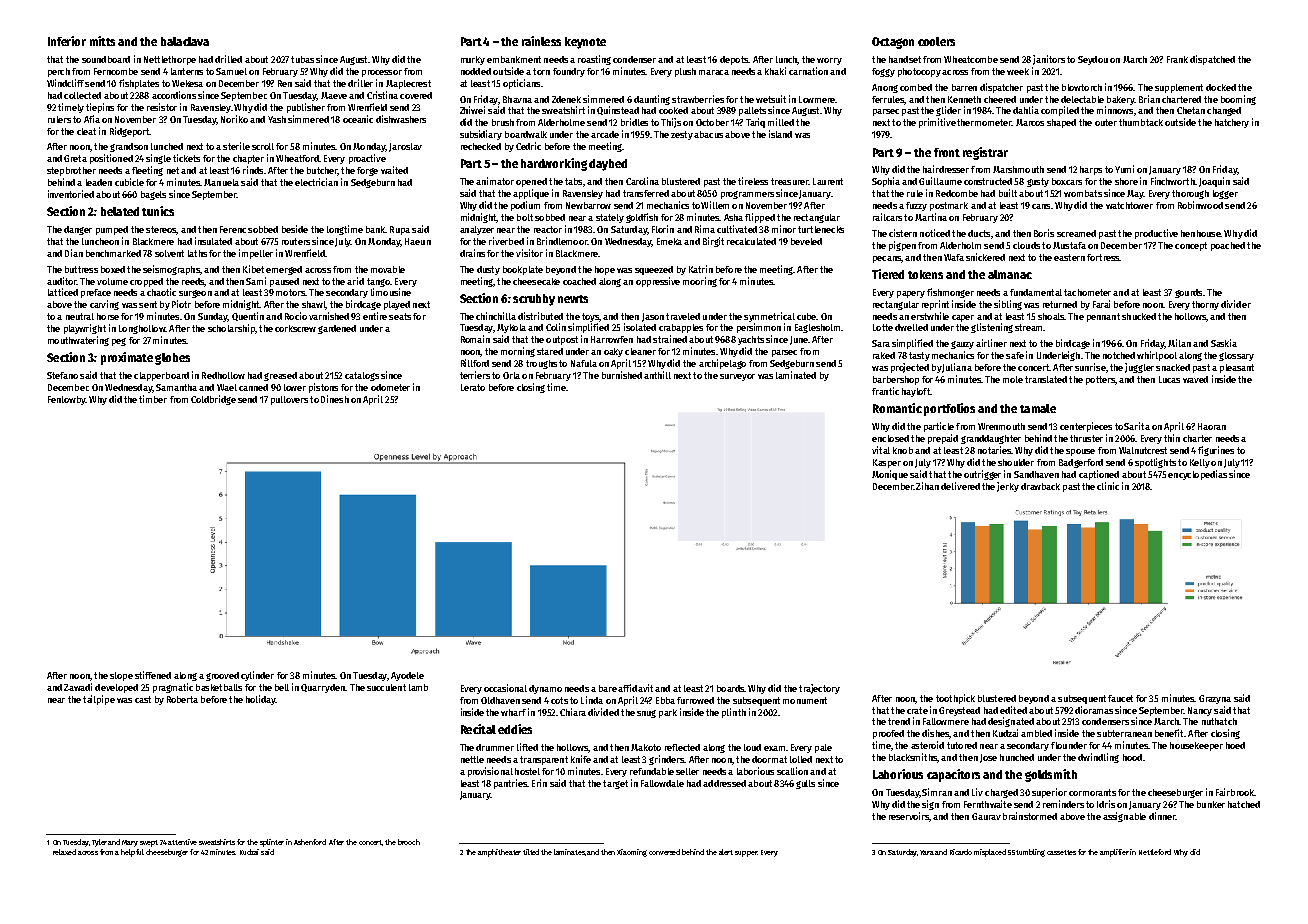 The image size is (1308, 924). Describe the element at coordinates (182, 699) in the image. I see `Roberta` at that location.
